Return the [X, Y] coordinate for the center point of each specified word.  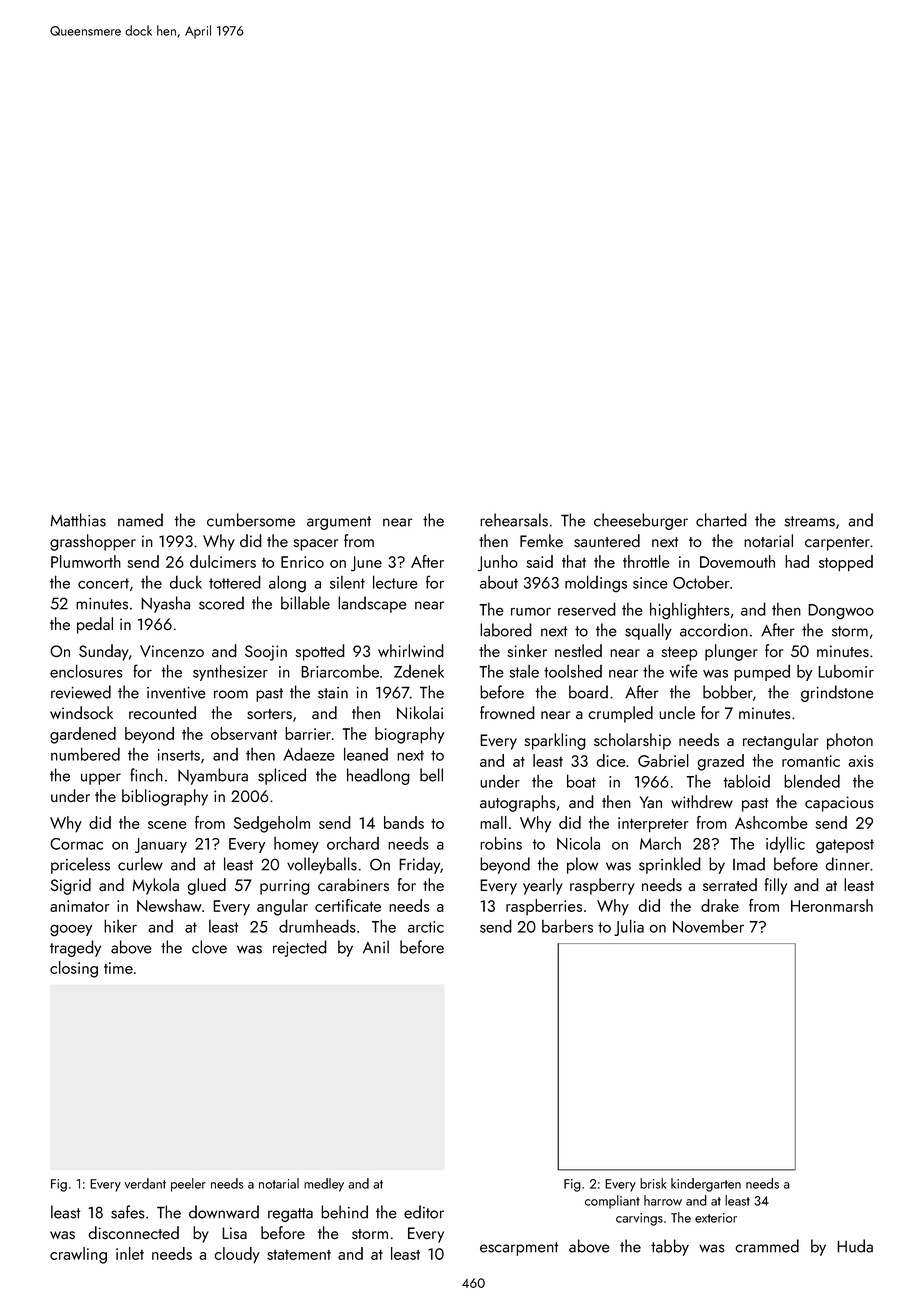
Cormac [76, 844]
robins [501, 843]
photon [850, 741]
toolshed [573, 671]
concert [103, 583]
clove [209, 947]
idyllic [785, 844]
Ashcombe [771, 822]
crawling [78, 1255]
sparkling [555, 741]
